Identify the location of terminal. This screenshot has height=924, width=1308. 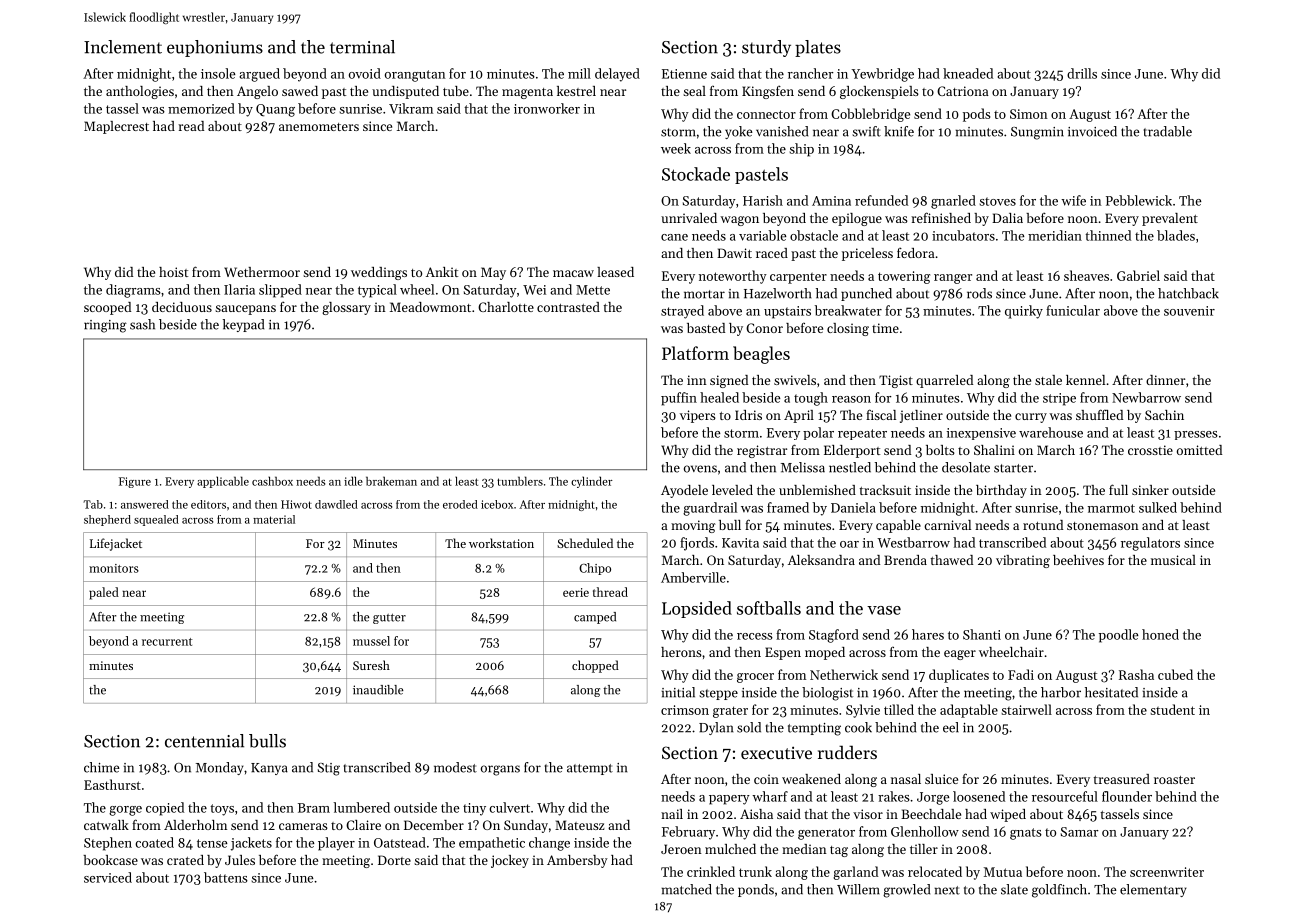
(362, 47).
